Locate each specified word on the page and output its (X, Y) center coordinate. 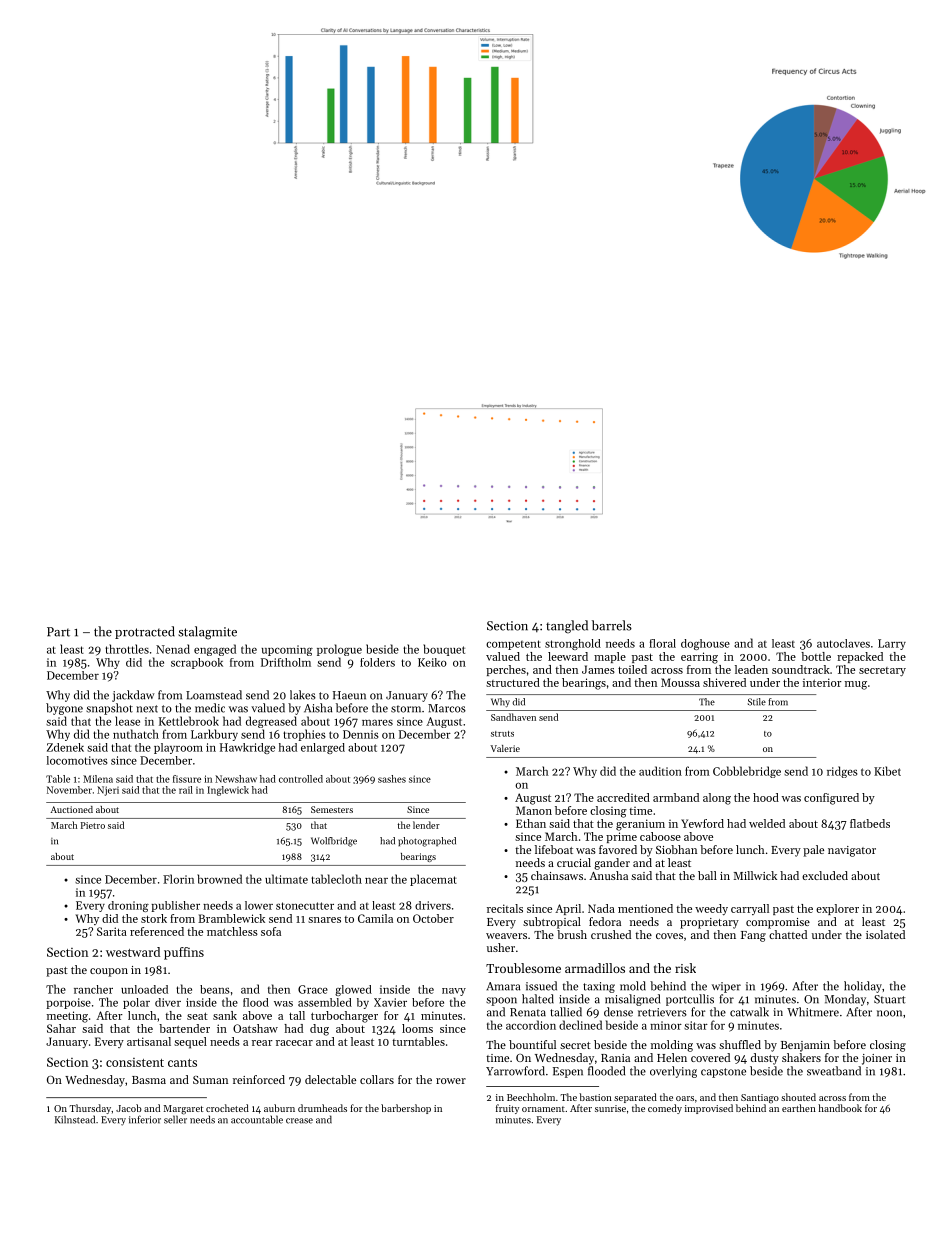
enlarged (323, 748)
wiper (726, 987)
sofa (271, 931)
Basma (149, 1080)
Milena (98, 779)
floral (662, 643)
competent (513, 645)
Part (58, 632)
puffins (184, 953)
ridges (842, 772)
